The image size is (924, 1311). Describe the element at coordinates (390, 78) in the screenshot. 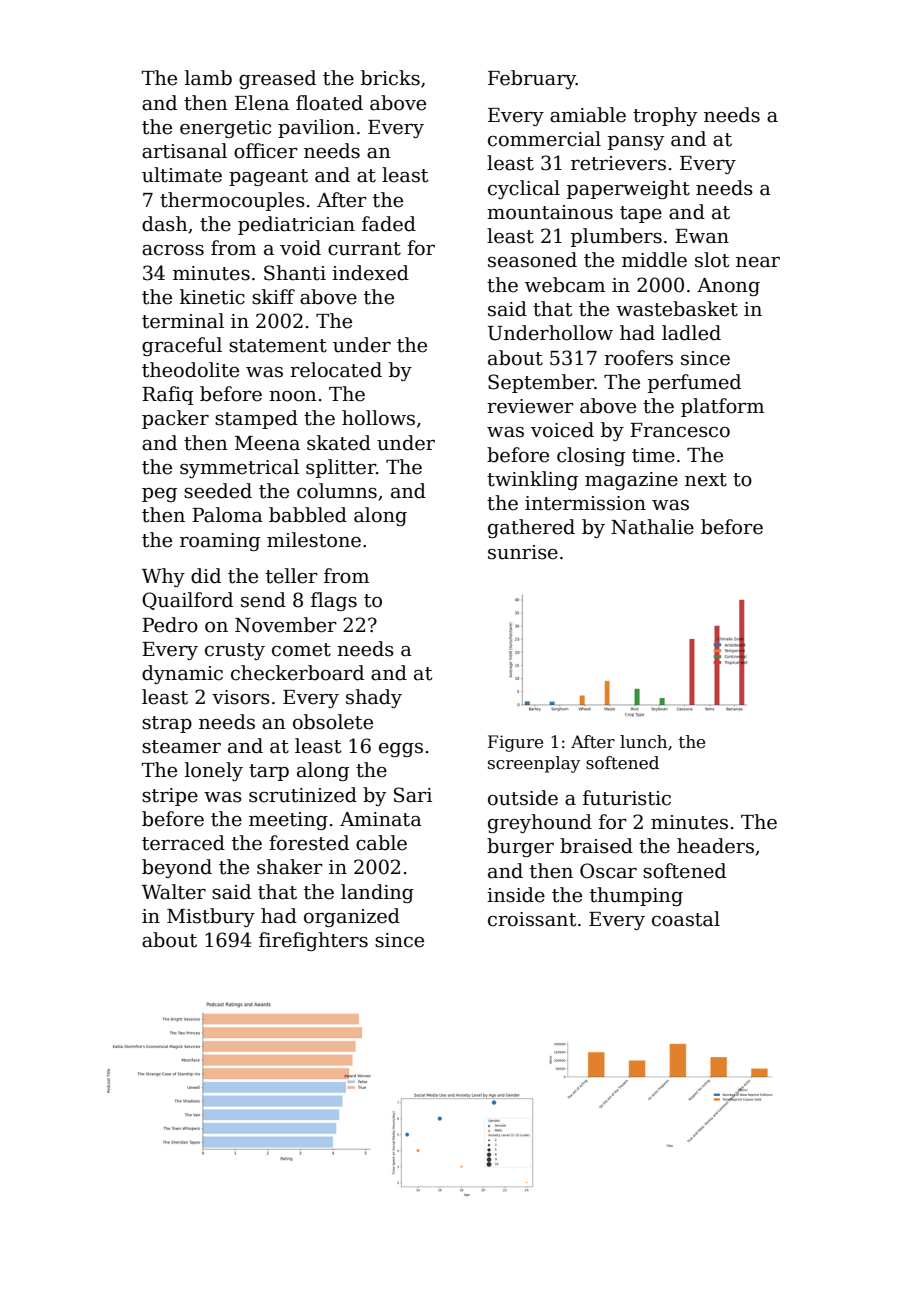

I see `bricks` at that location.
